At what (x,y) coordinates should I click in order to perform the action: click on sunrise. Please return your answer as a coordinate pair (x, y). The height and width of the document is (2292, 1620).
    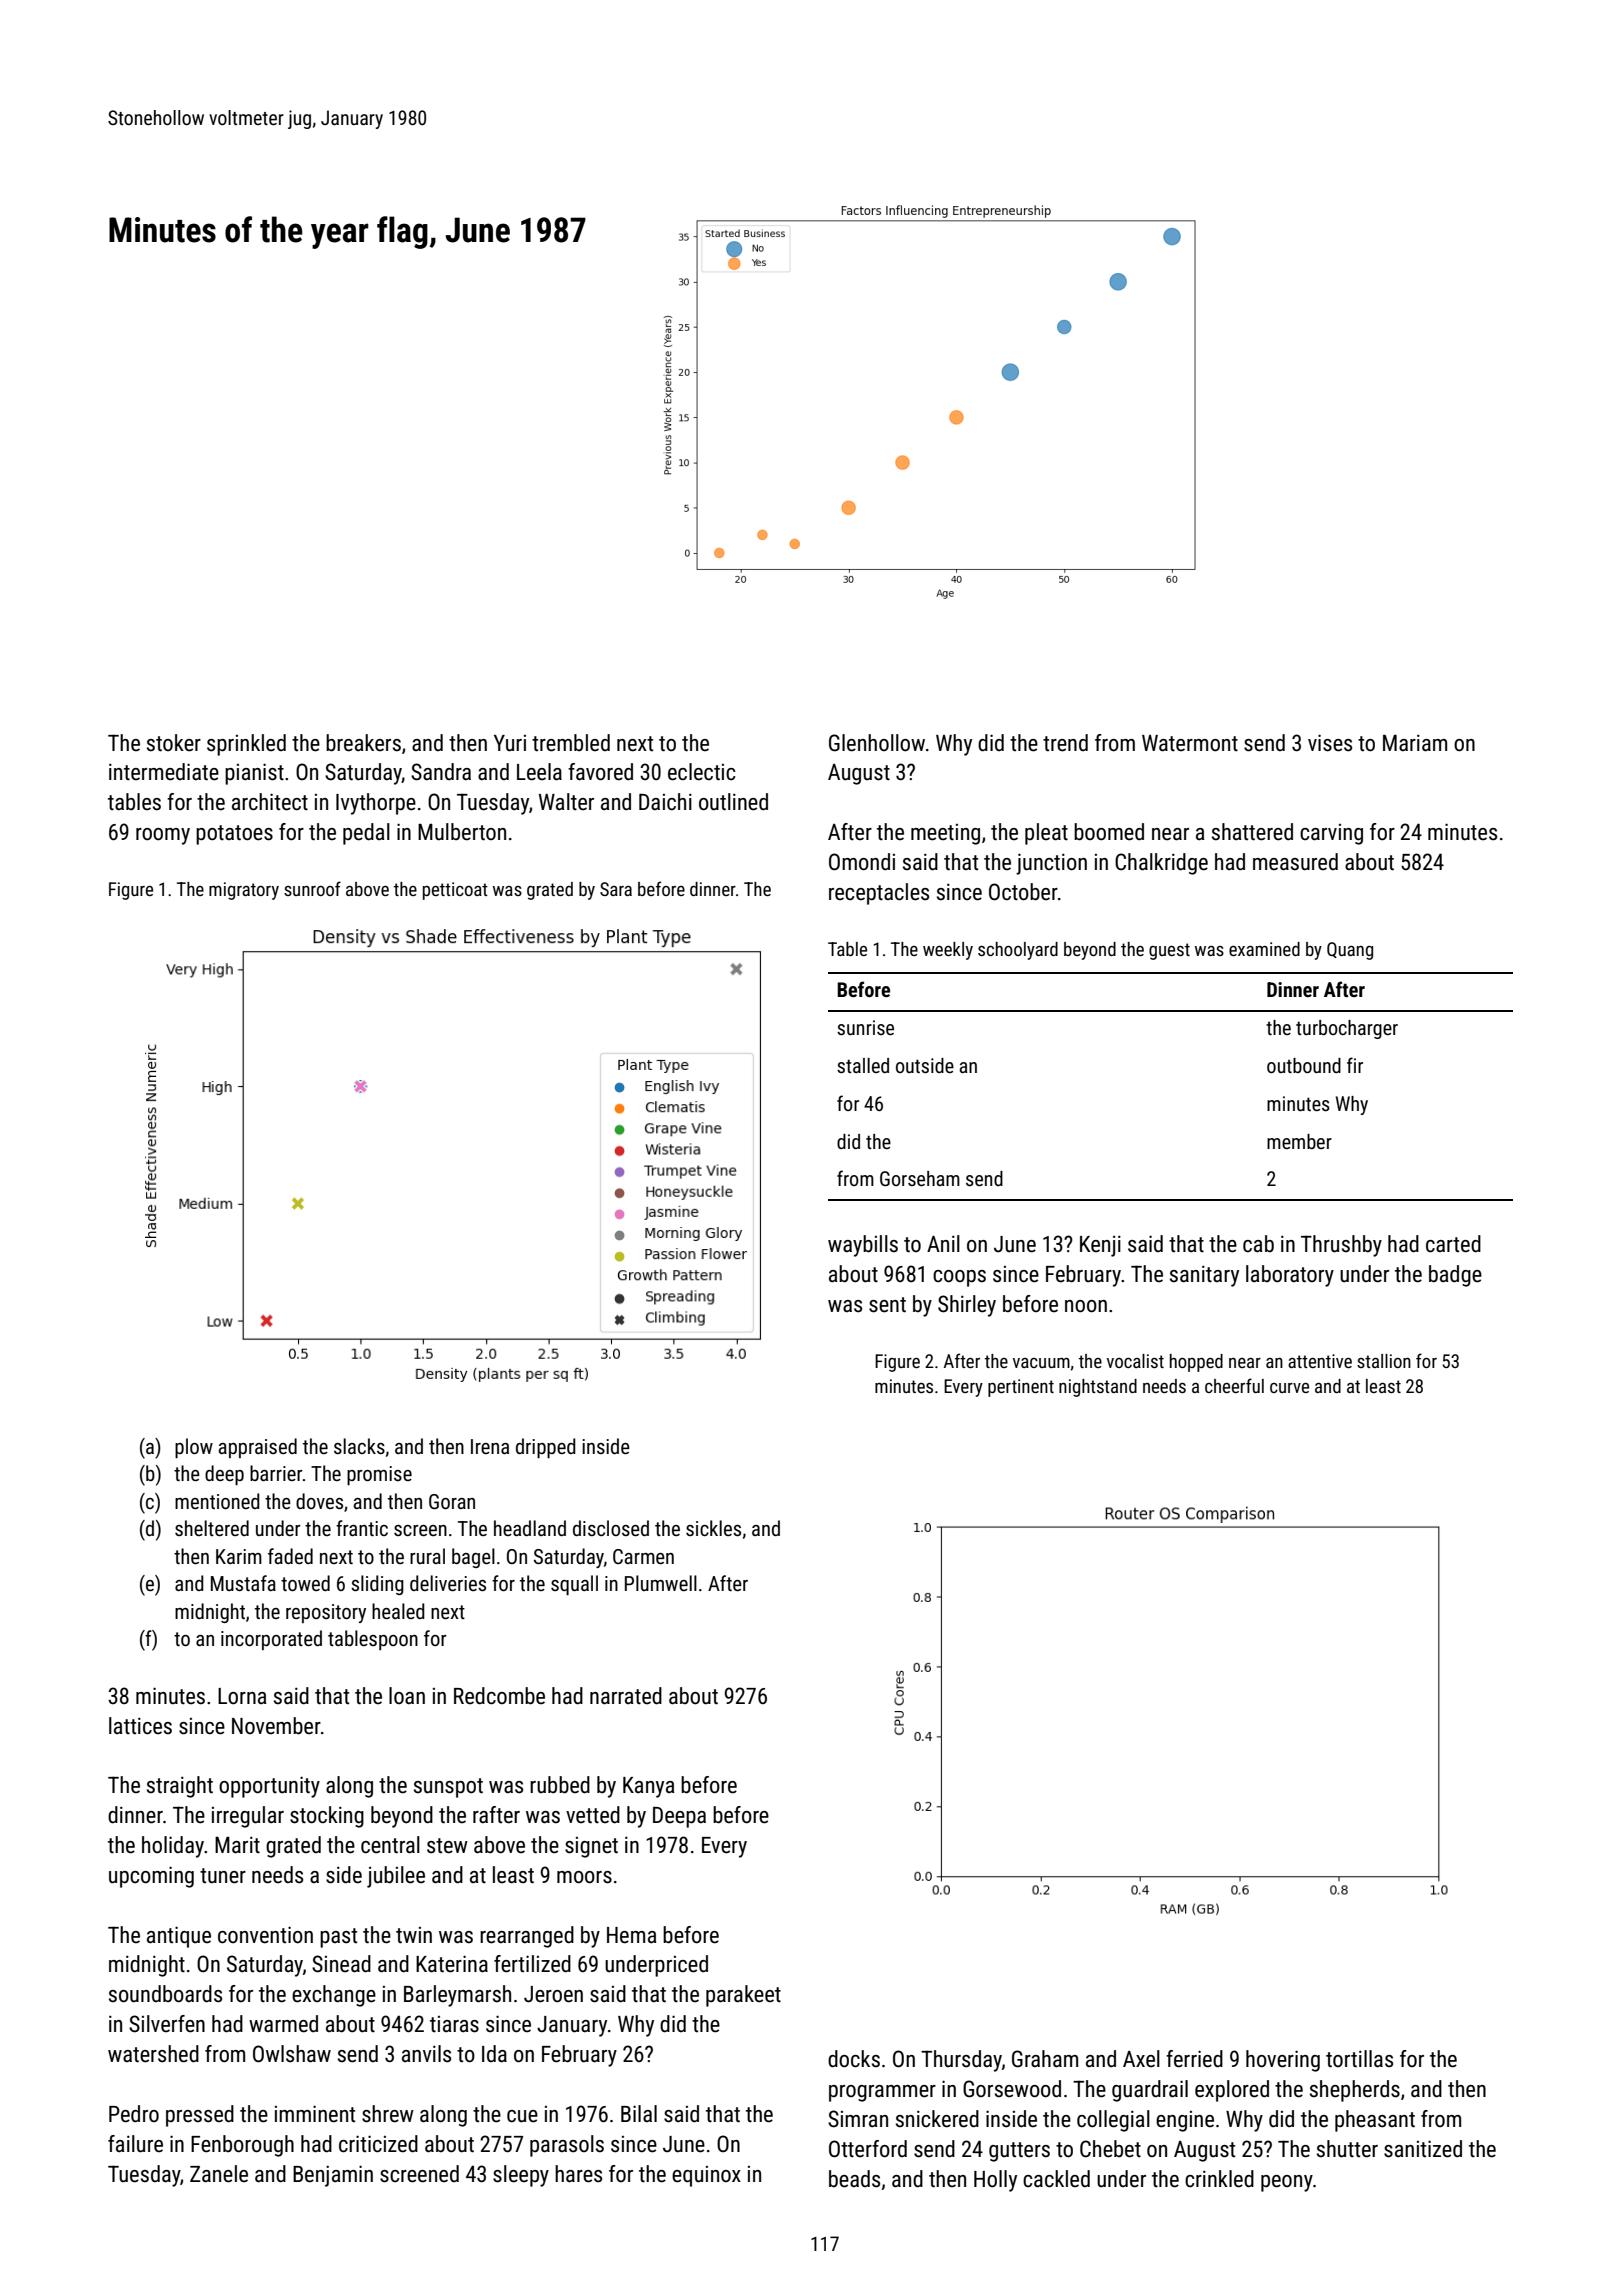
    Looking at the image, I should click on (865, 1027).
